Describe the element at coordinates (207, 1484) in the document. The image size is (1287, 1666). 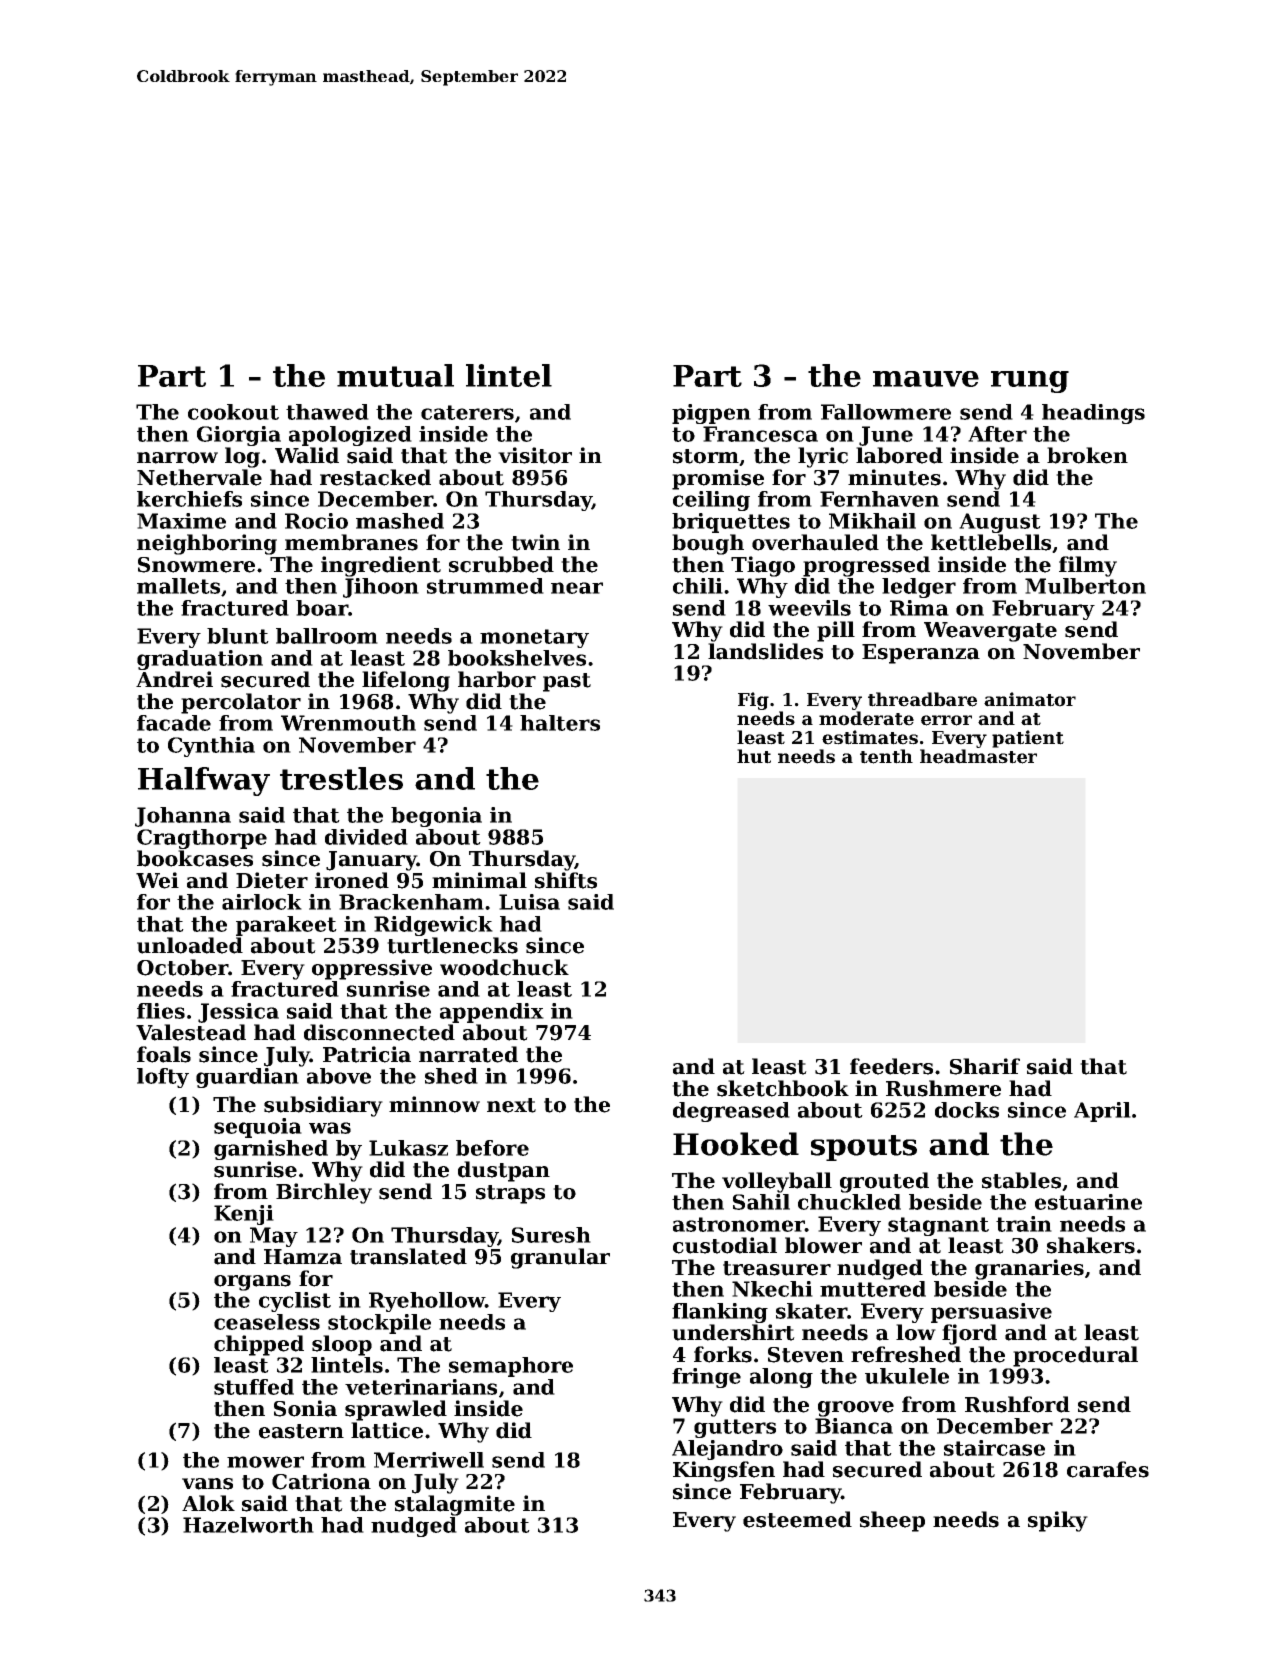
I see `vans` at that location.
